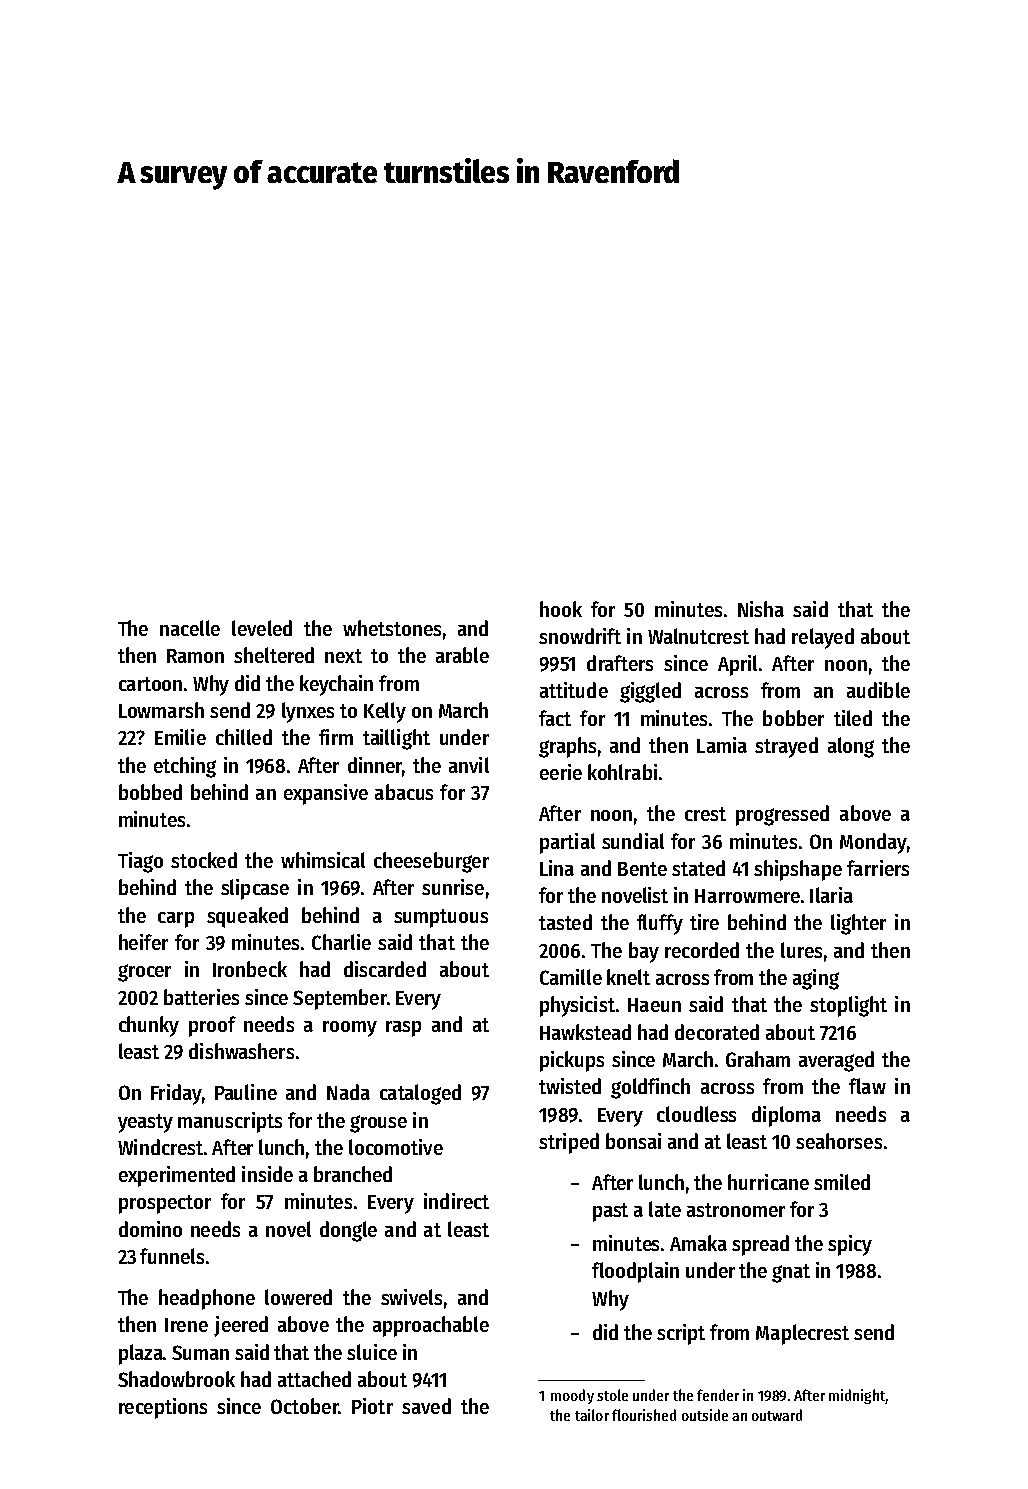 This screenshot has width=1028, height=1489. I want to click on Monday, so click(873, 843).
